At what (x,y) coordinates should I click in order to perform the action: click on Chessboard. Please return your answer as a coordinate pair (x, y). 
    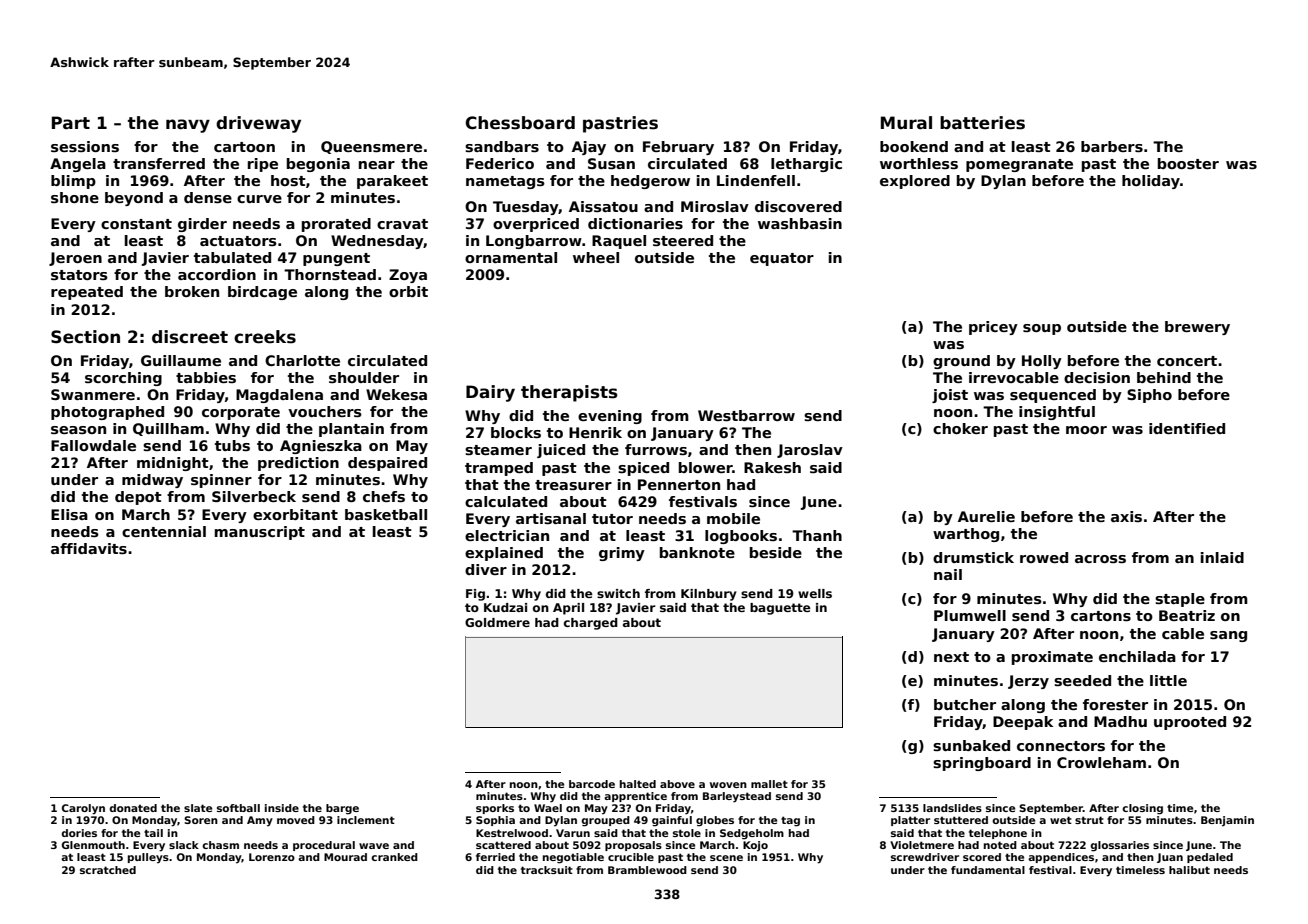
    Looking at the image, I should click on (520, 123).
